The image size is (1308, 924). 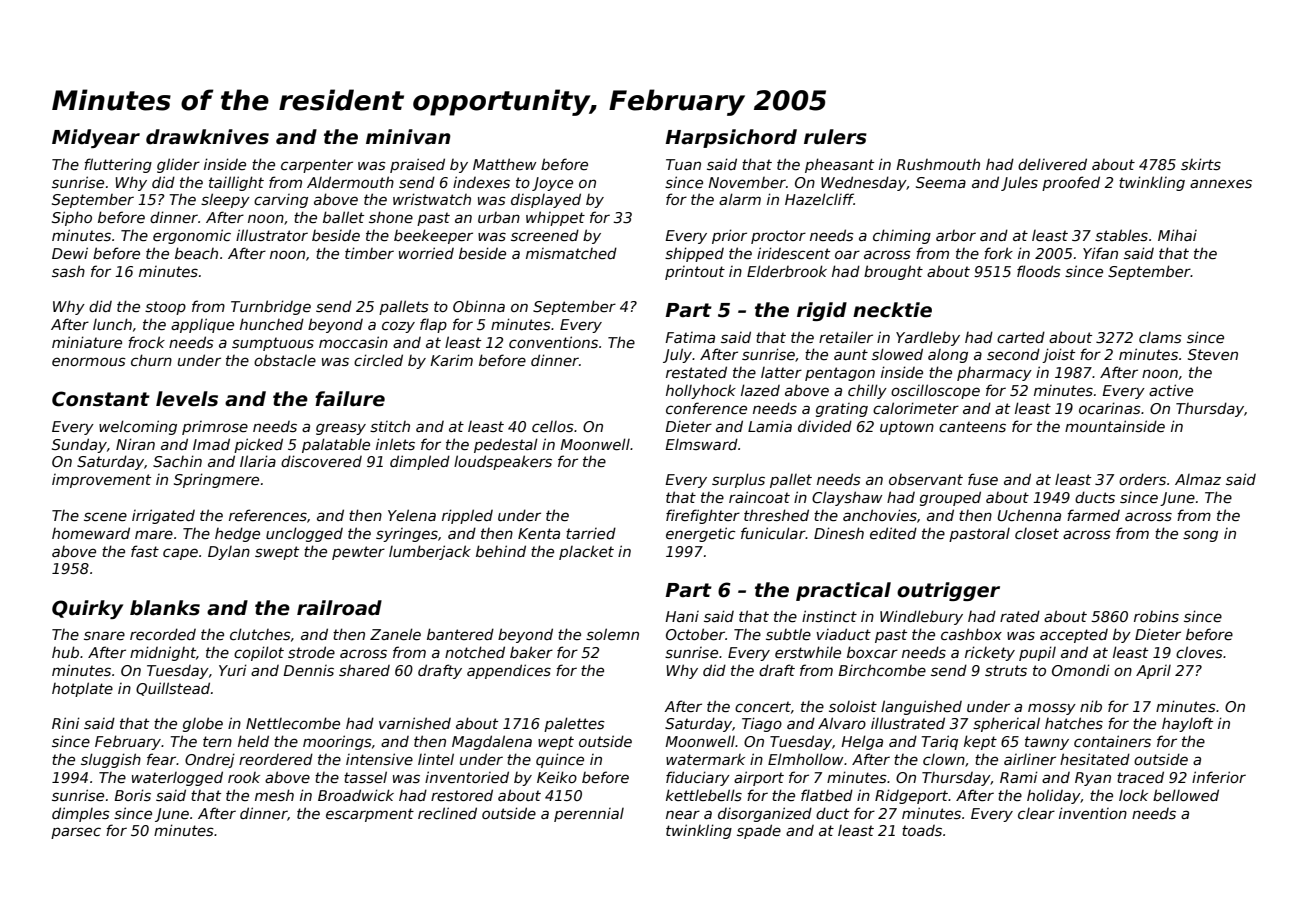 What do you see at coordinates (770, 426) in the screenshot?
I see `Lamia` at bounding box center [770, 426].
